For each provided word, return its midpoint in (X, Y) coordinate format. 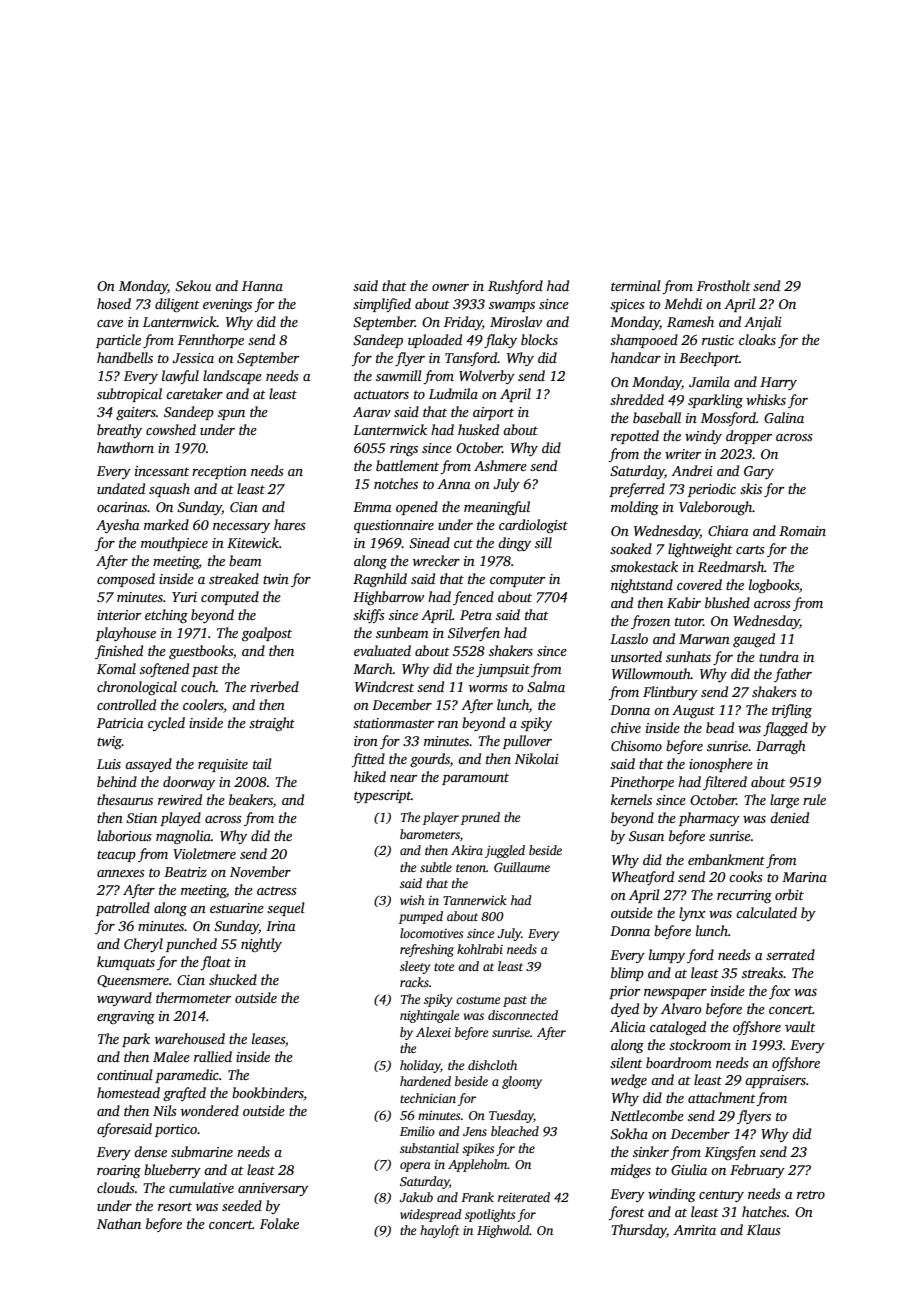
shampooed (644, 341)
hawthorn (125, 447)
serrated (790, 954)
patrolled (123, 909)
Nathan (119, 1223)
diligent (177, 305)
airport (493, 413)
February (757, 1171)
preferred (637, 490)
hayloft (440, 1231)
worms (488, 688)
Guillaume (522, 867)
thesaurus (125, 799)
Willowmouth (651, 673)
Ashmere (500, 465)
